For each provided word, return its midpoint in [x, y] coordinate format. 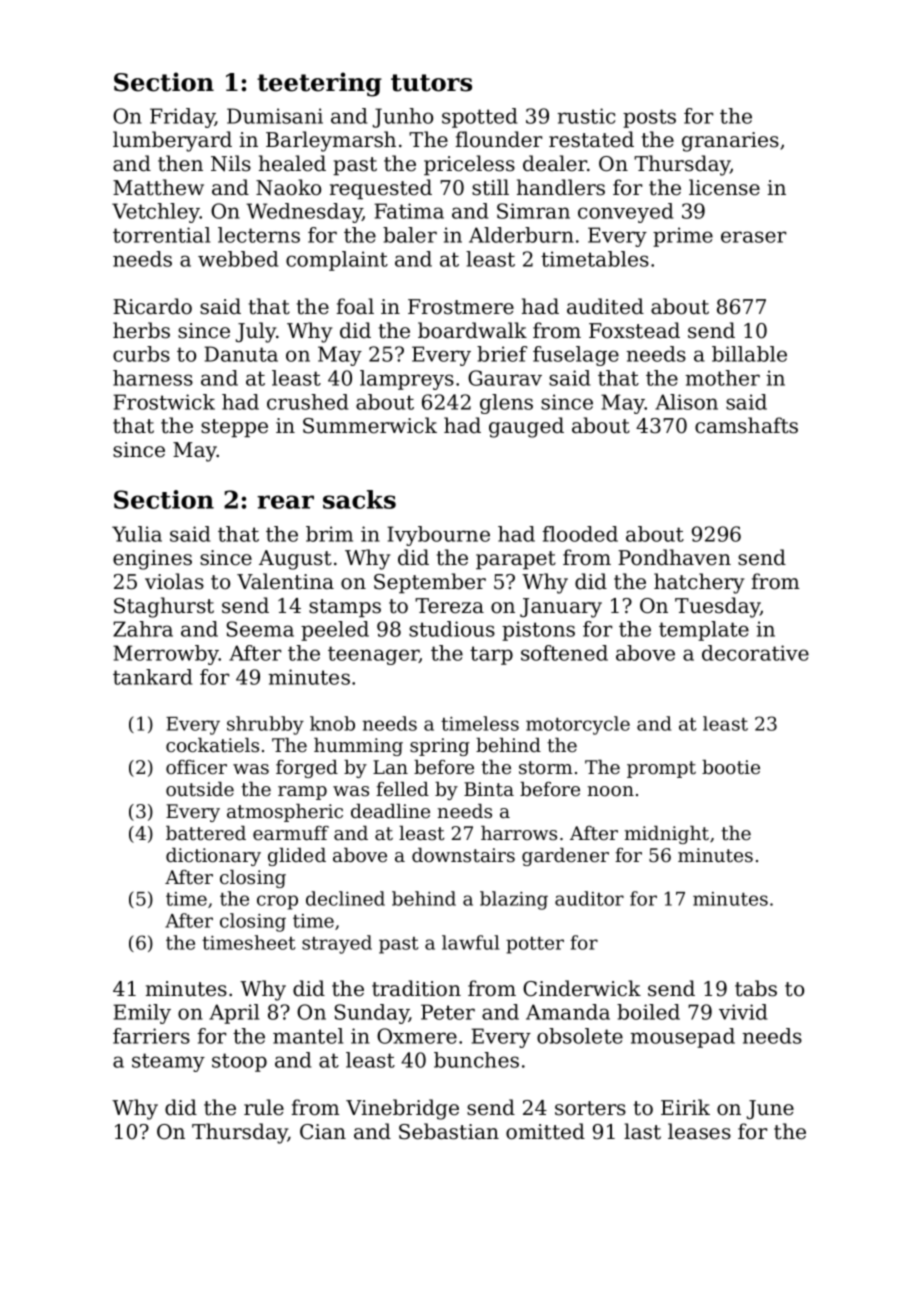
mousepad [682, 1038]
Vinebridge [402, 1109]
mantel [308, 1036]
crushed [307, 402]
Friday [182, 118]
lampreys [407, 380]
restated [591, 139]
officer [196, 767]
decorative [755, 653]
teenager [373, 655]
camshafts [746, 425]
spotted [479, 118]
